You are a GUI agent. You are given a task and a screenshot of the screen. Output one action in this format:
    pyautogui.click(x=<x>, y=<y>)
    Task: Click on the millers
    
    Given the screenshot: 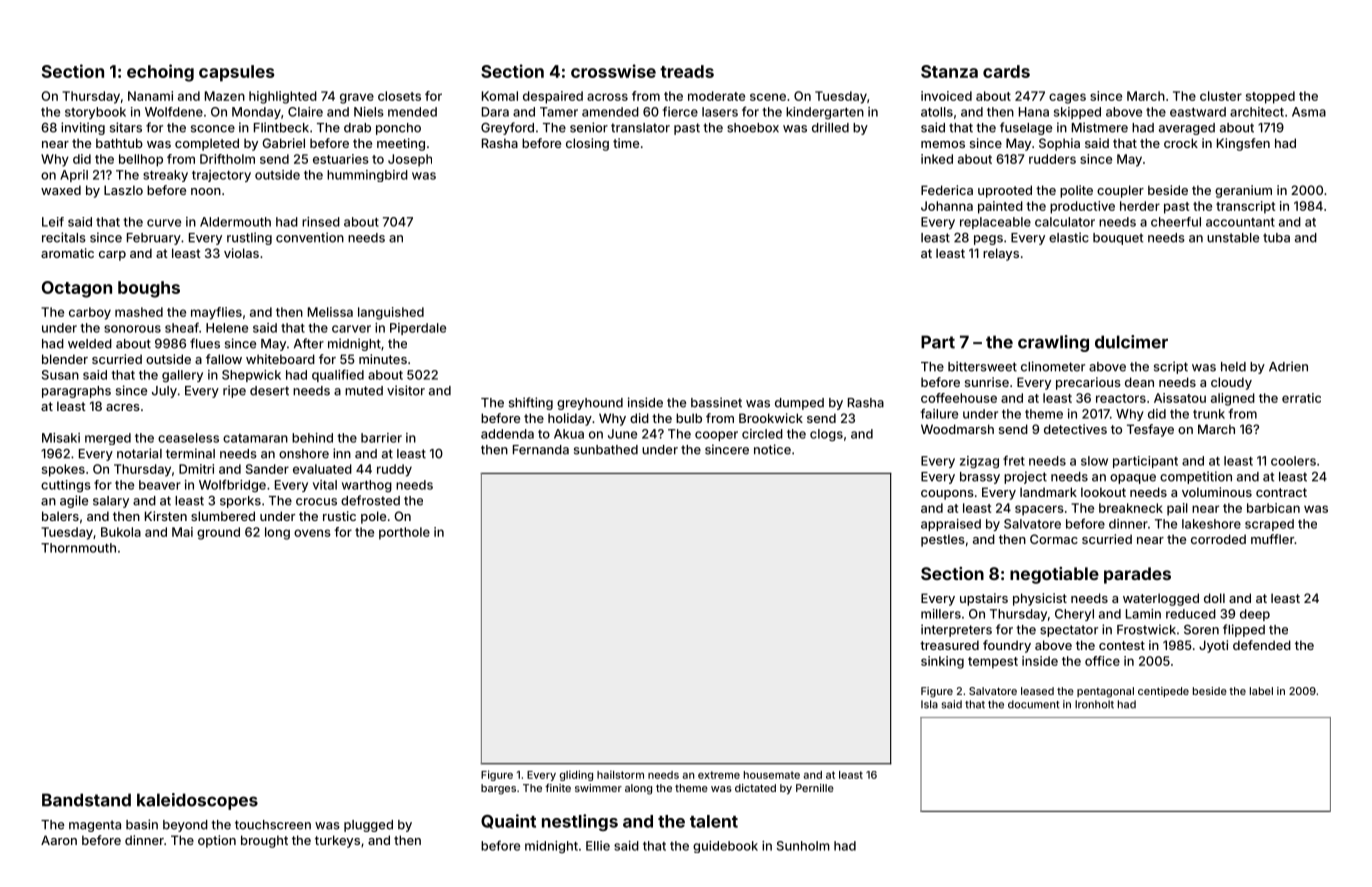 What is the action you would take?
    pyautogui.click(x=941, y=614)
